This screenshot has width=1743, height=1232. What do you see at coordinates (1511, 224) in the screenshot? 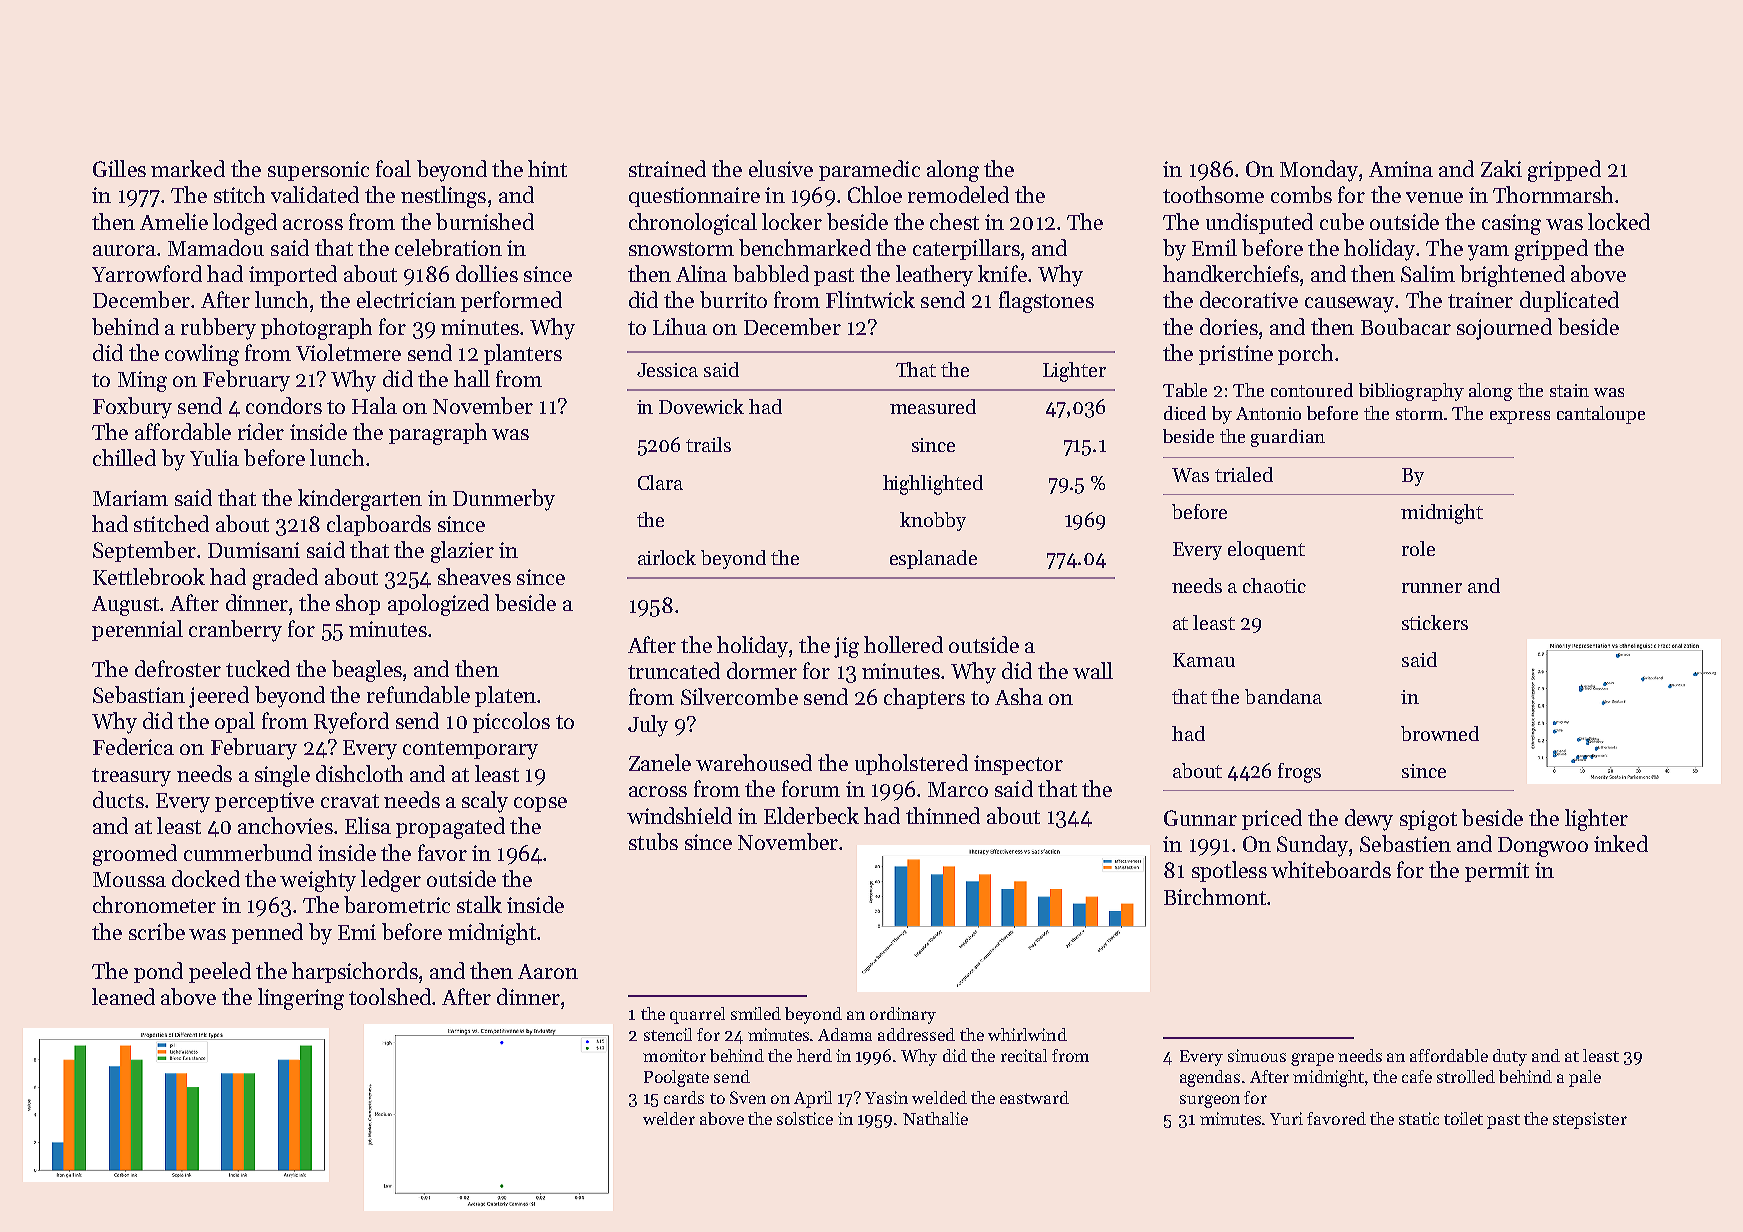
I see `casing` at bounding box center [1511, 224].
